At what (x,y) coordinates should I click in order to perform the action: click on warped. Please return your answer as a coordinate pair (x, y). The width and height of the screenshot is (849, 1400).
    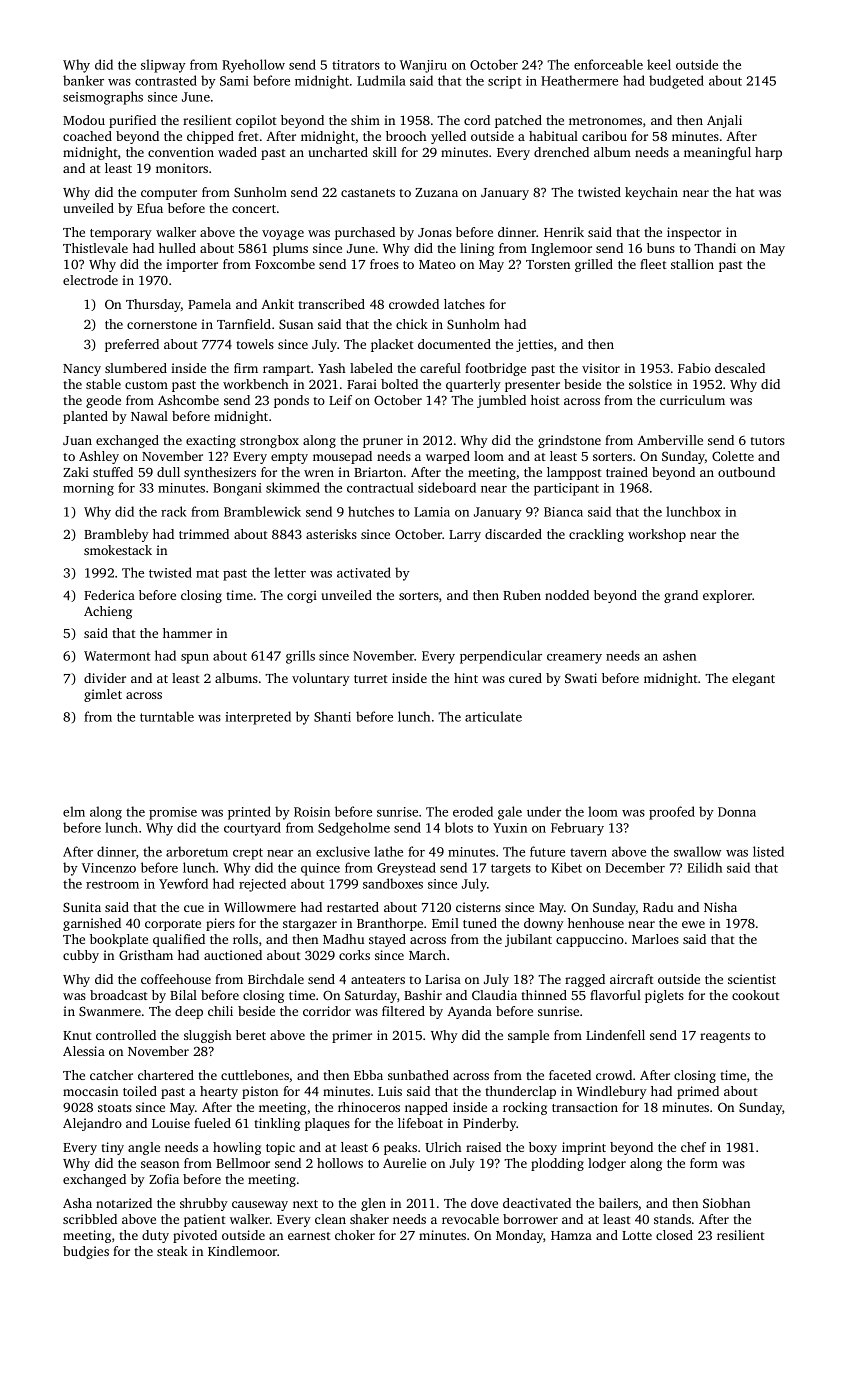
    Looking at the image, I should click on (448, 457).
